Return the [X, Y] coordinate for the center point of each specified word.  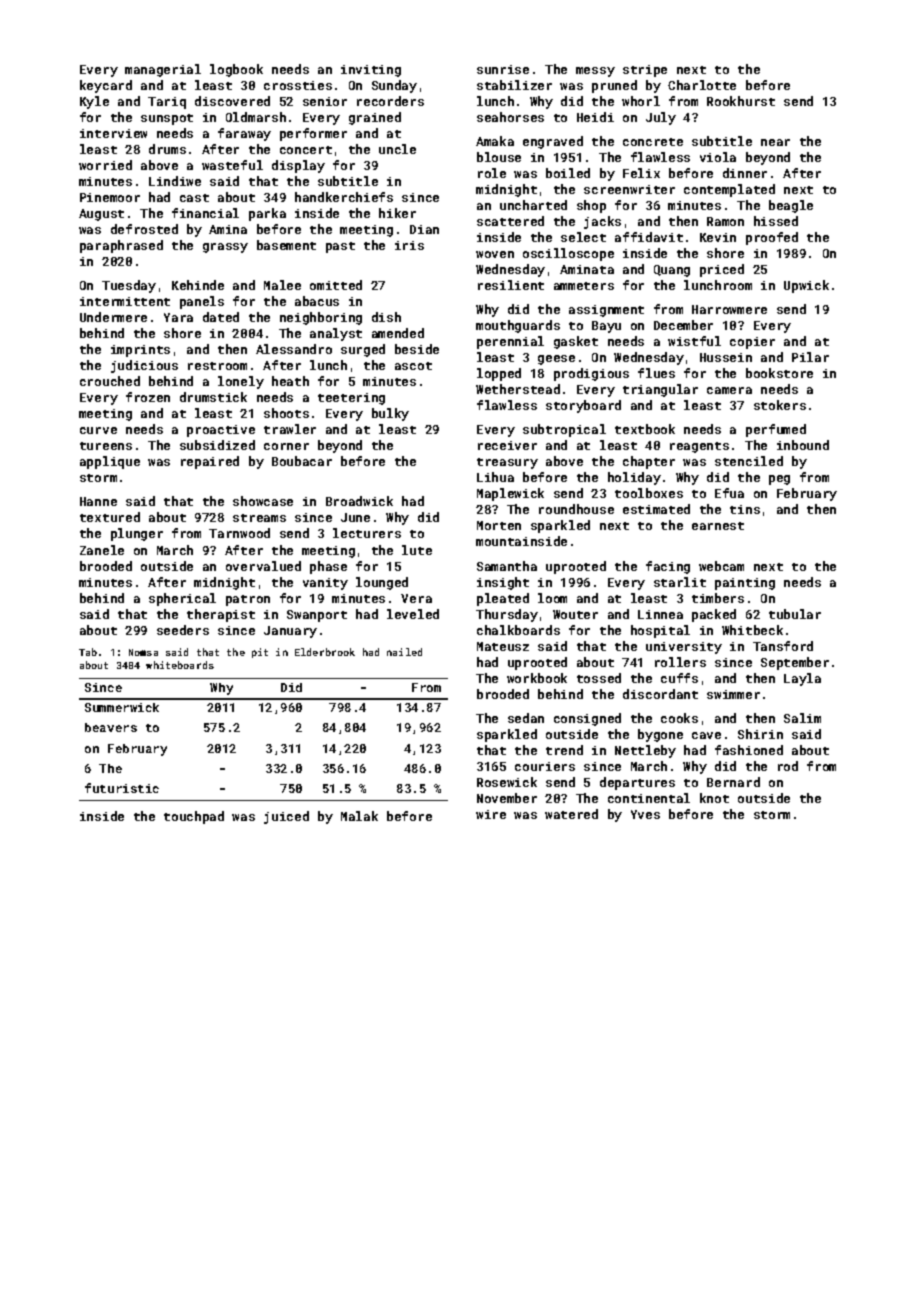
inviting [371, 71]
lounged [382, 583]
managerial [163, 70]
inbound [803, 445]
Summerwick [122, 707]
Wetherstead [518, 389]
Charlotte [702, 85]
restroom [217, 366]
